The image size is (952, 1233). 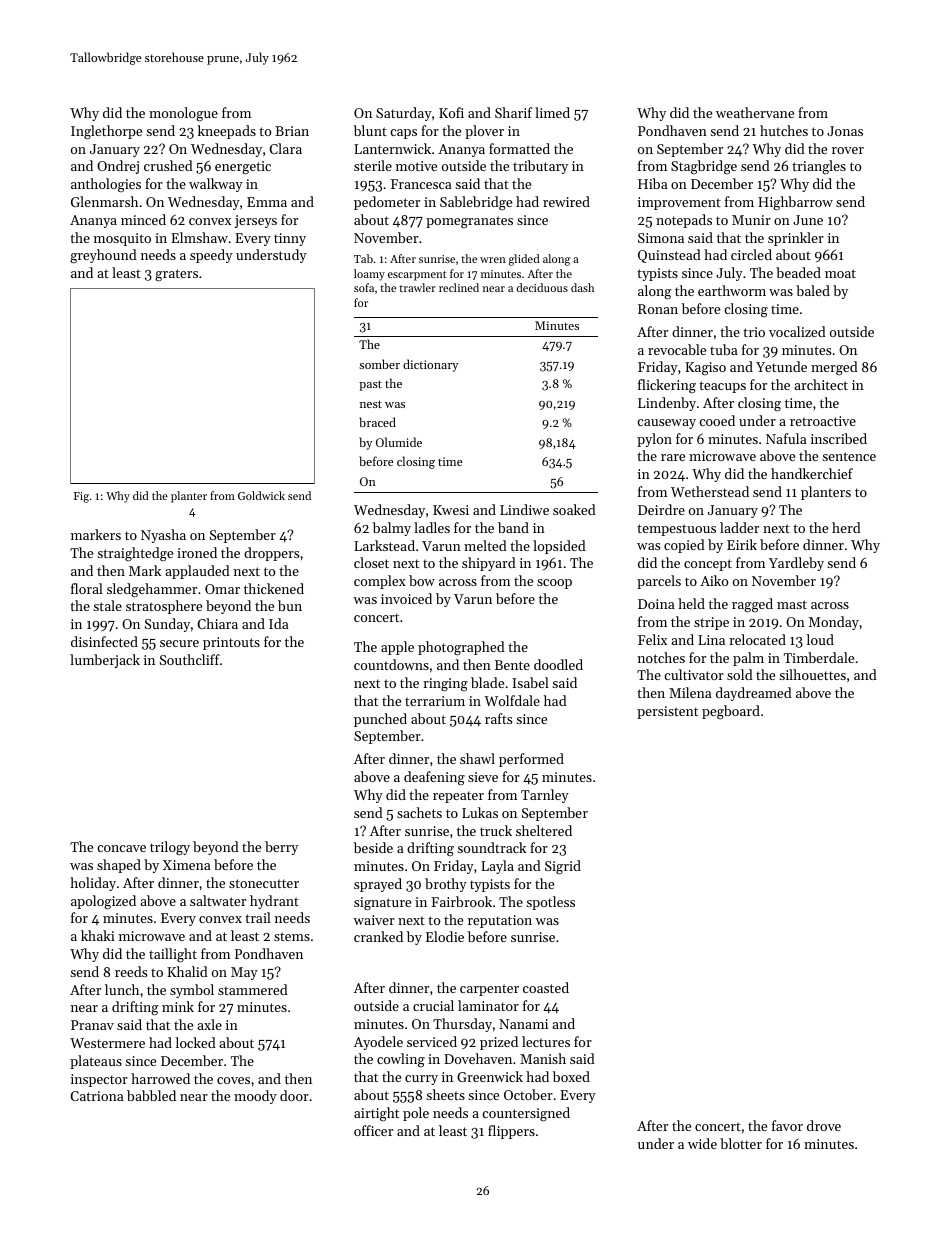 I want to click on Nyasha, so click(x=163, y=536).
